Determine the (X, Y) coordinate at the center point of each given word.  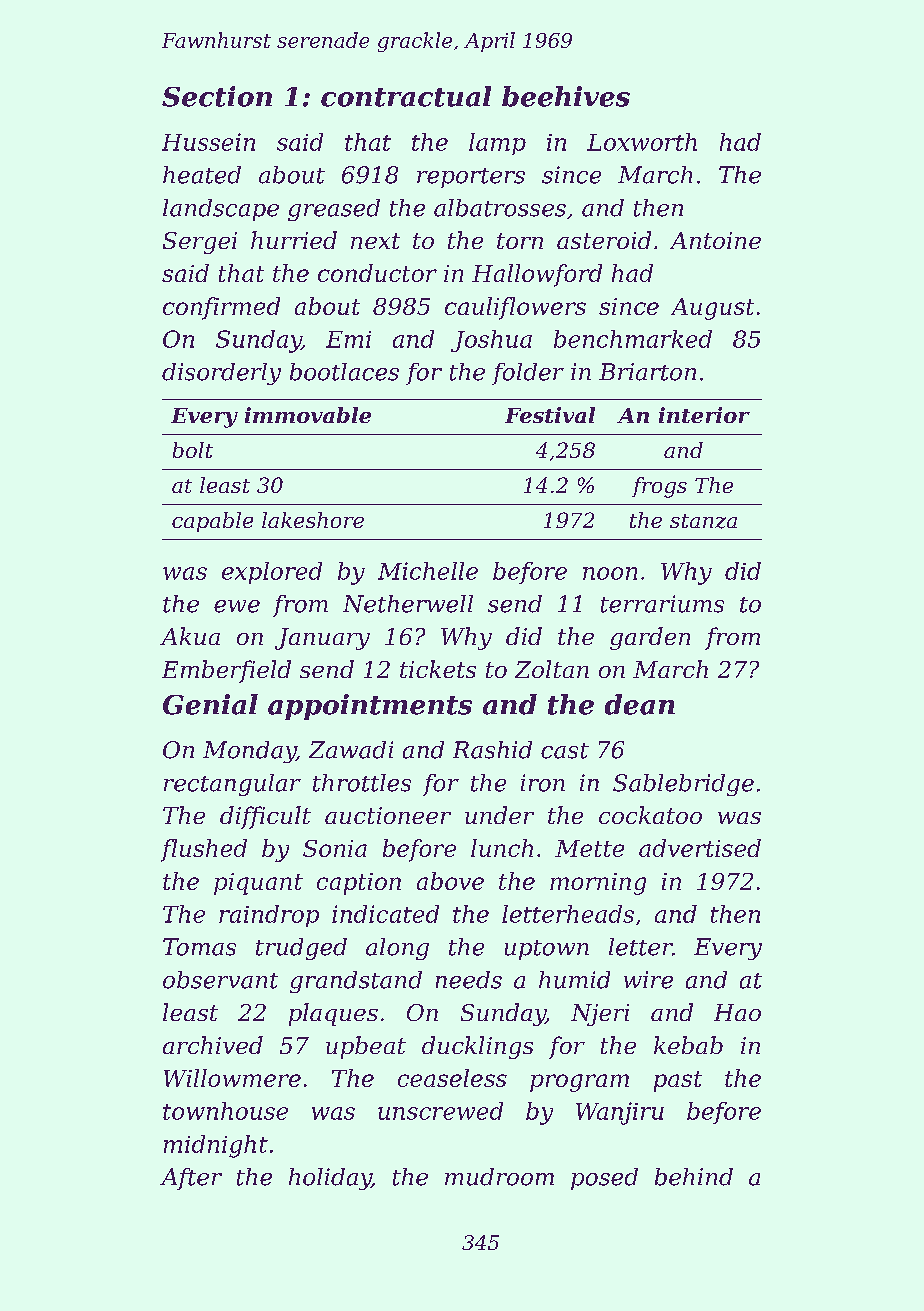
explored (272, 573)
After (191, 1179)
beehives (566, 96)
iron (543, 783)
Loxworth (642, 142)
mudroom (499, 1177)
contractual (406, 96)
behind (694, 1177)
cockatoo (650, 815)
